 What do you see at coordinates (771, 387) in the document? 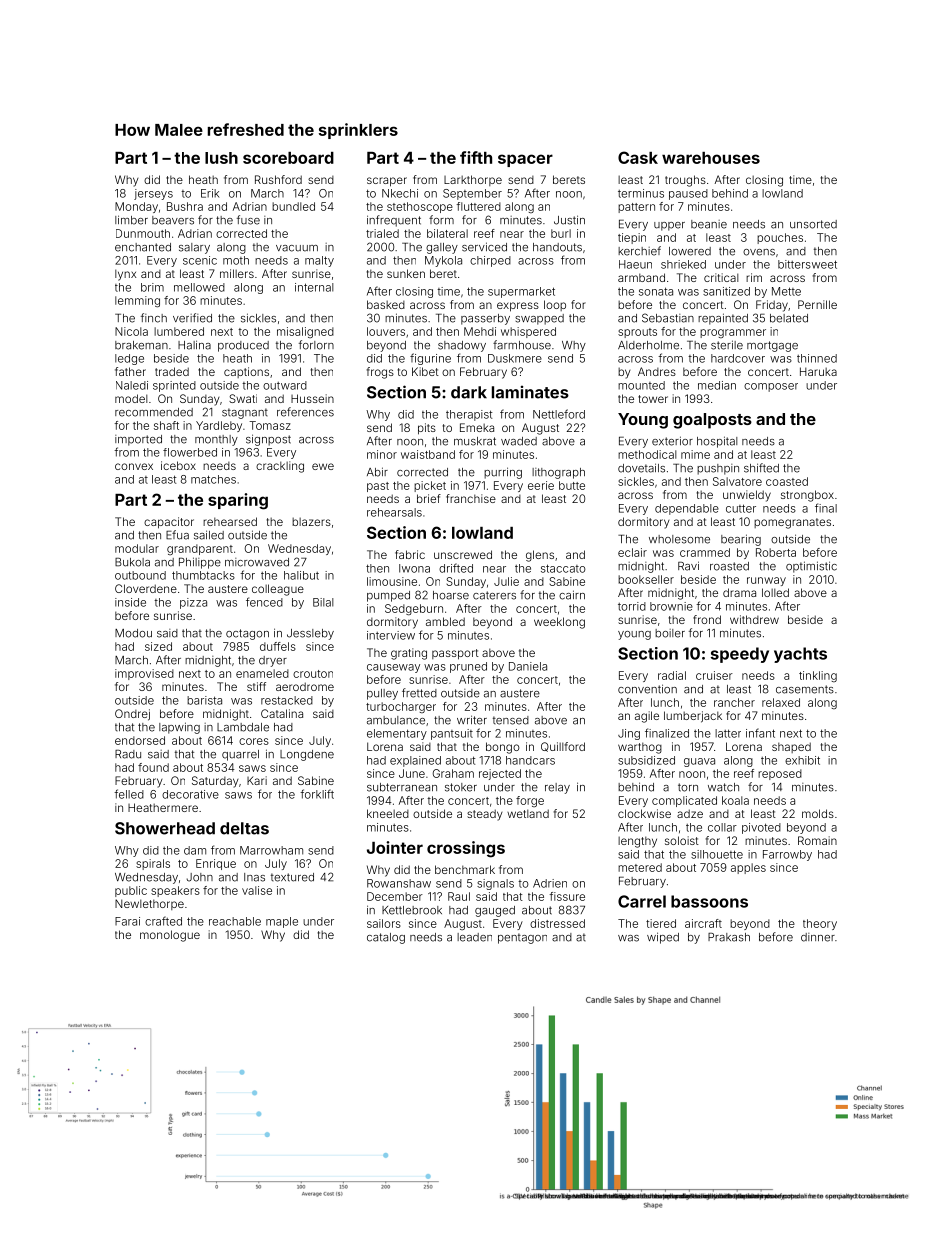
I see `composer` at bounding box center [771, 387].
